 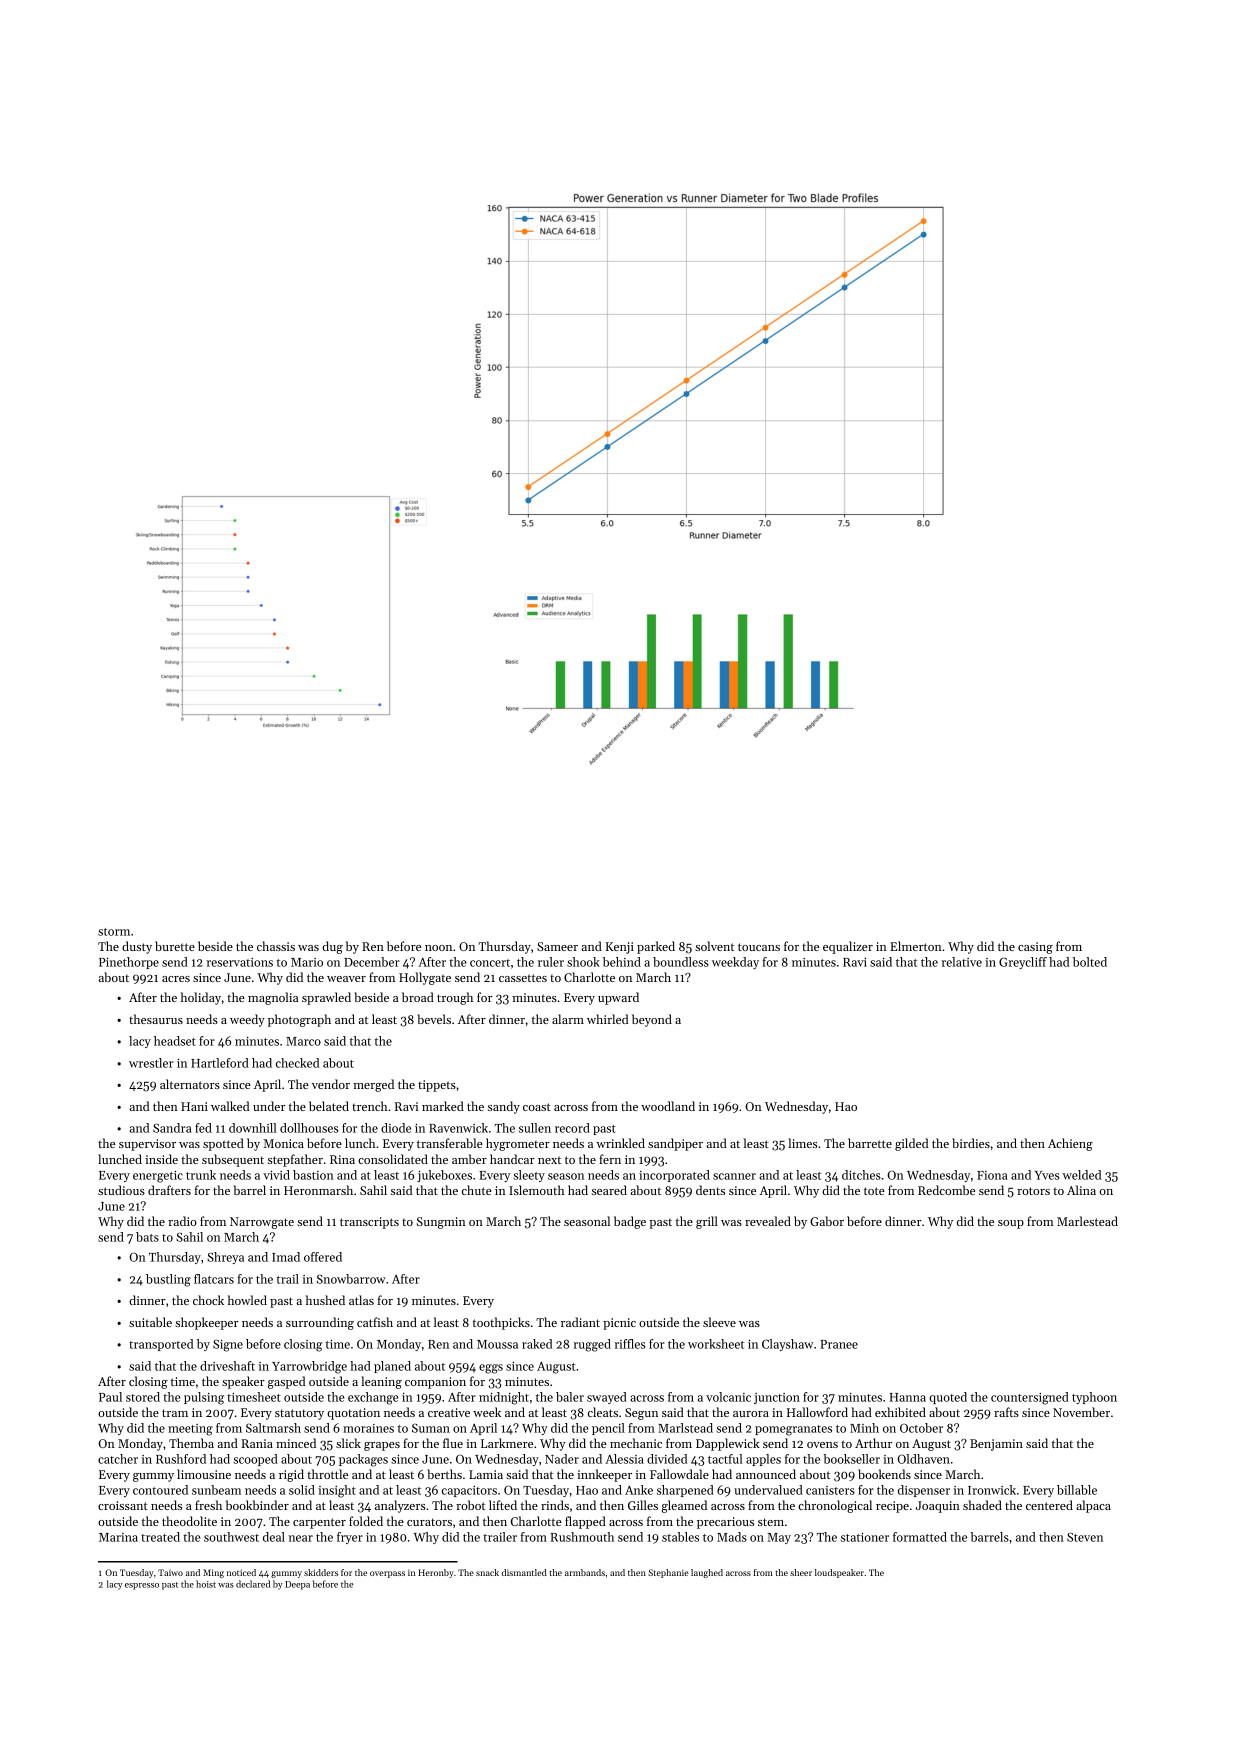 I want to click on espresso, so click(x=142, y=1586).
